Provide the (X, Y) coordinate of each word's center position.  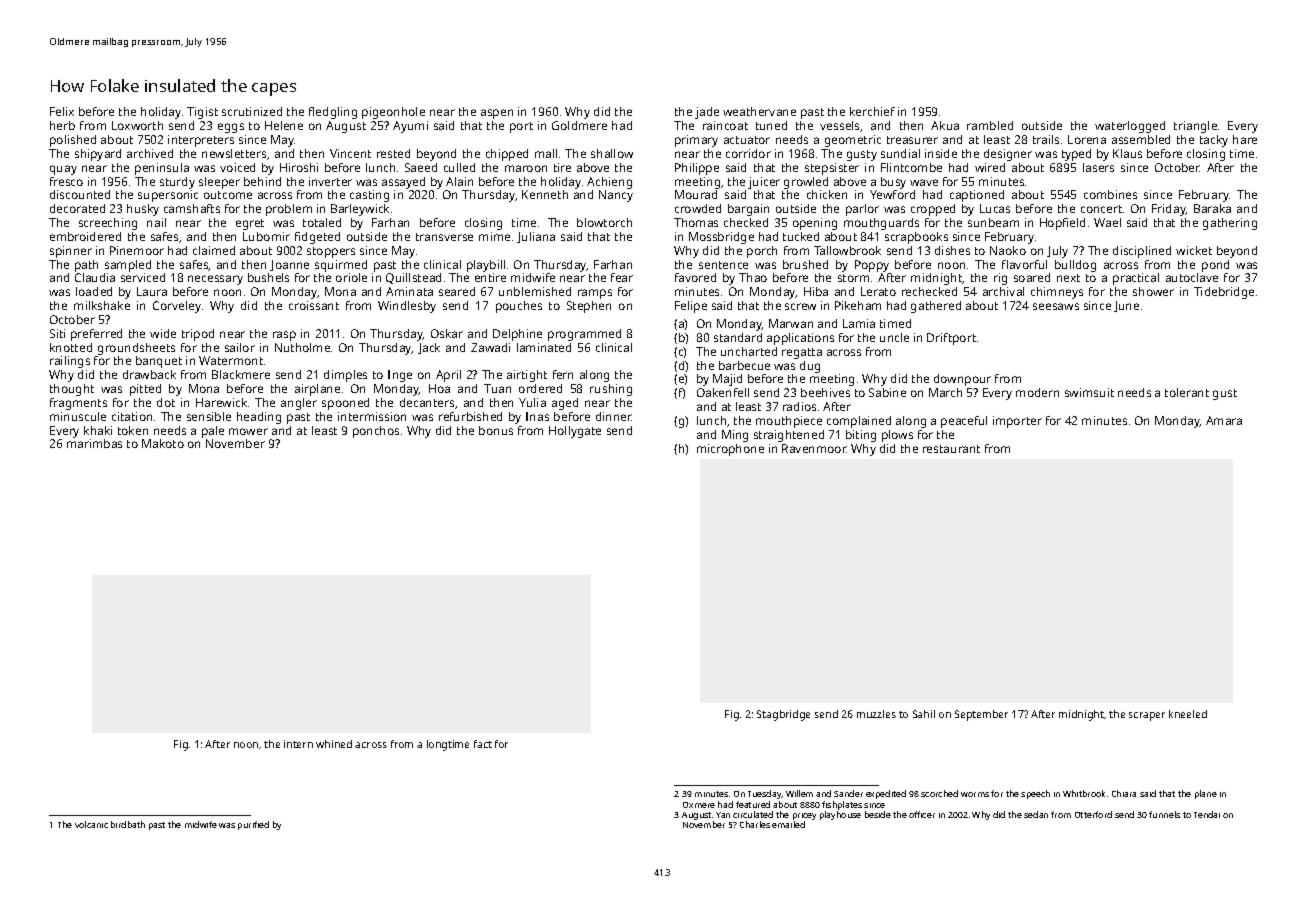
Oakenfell (723, 392)
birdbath (128, 824)
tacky (1214, 141)
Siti (57, 333)
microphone (730, 450)
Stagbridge (783, 715)
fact (483, 744)
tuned (771, 125)
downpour (962, 380)
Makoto (163, 443)
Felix (62, 111)
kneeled (1188, 714)
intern (298, 744)
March (945, 392)
